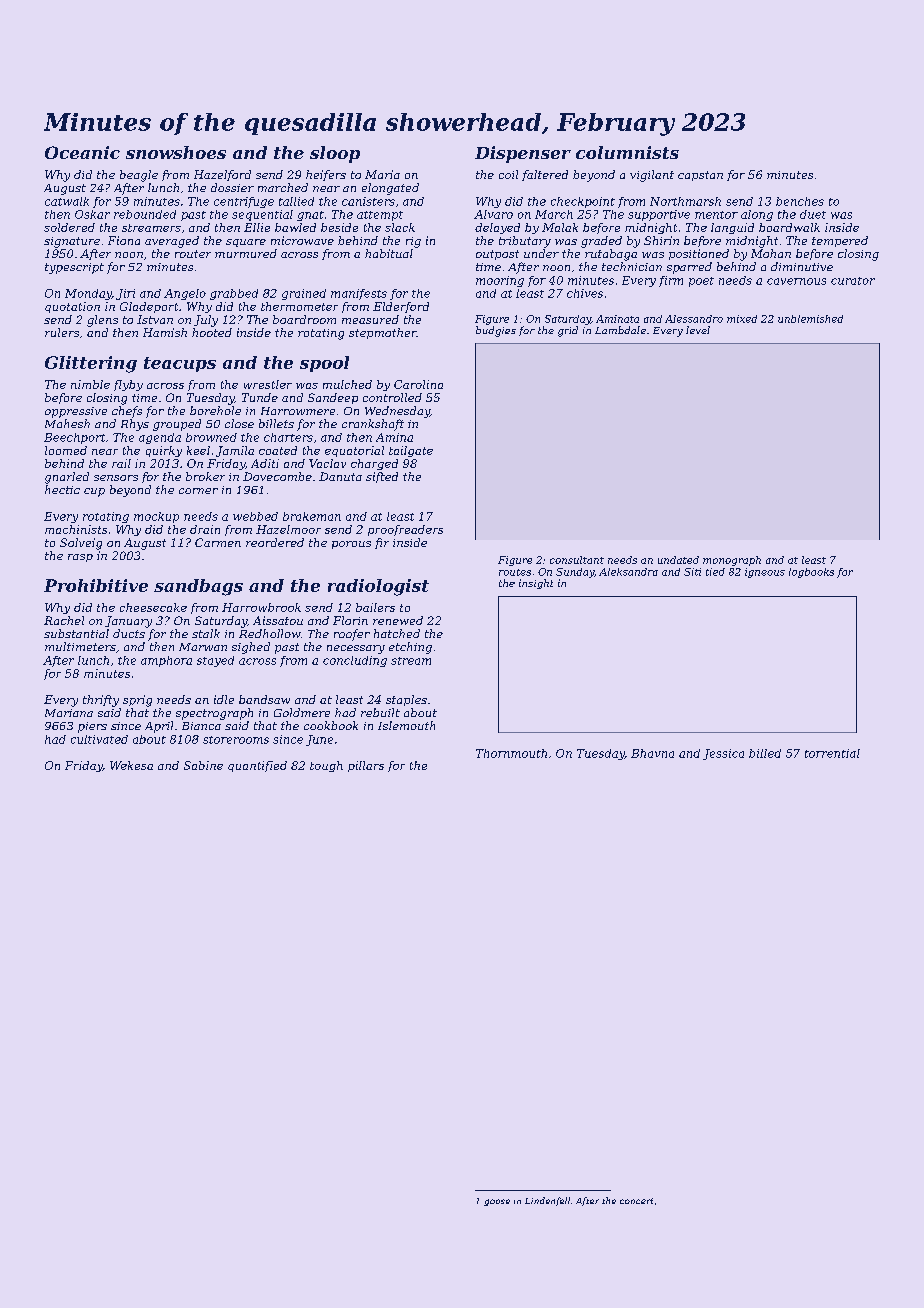 The height and width of the document is (1308, 924). Describe the element at coordinates (350, 620) in the document. I see `Florin` at that location.
